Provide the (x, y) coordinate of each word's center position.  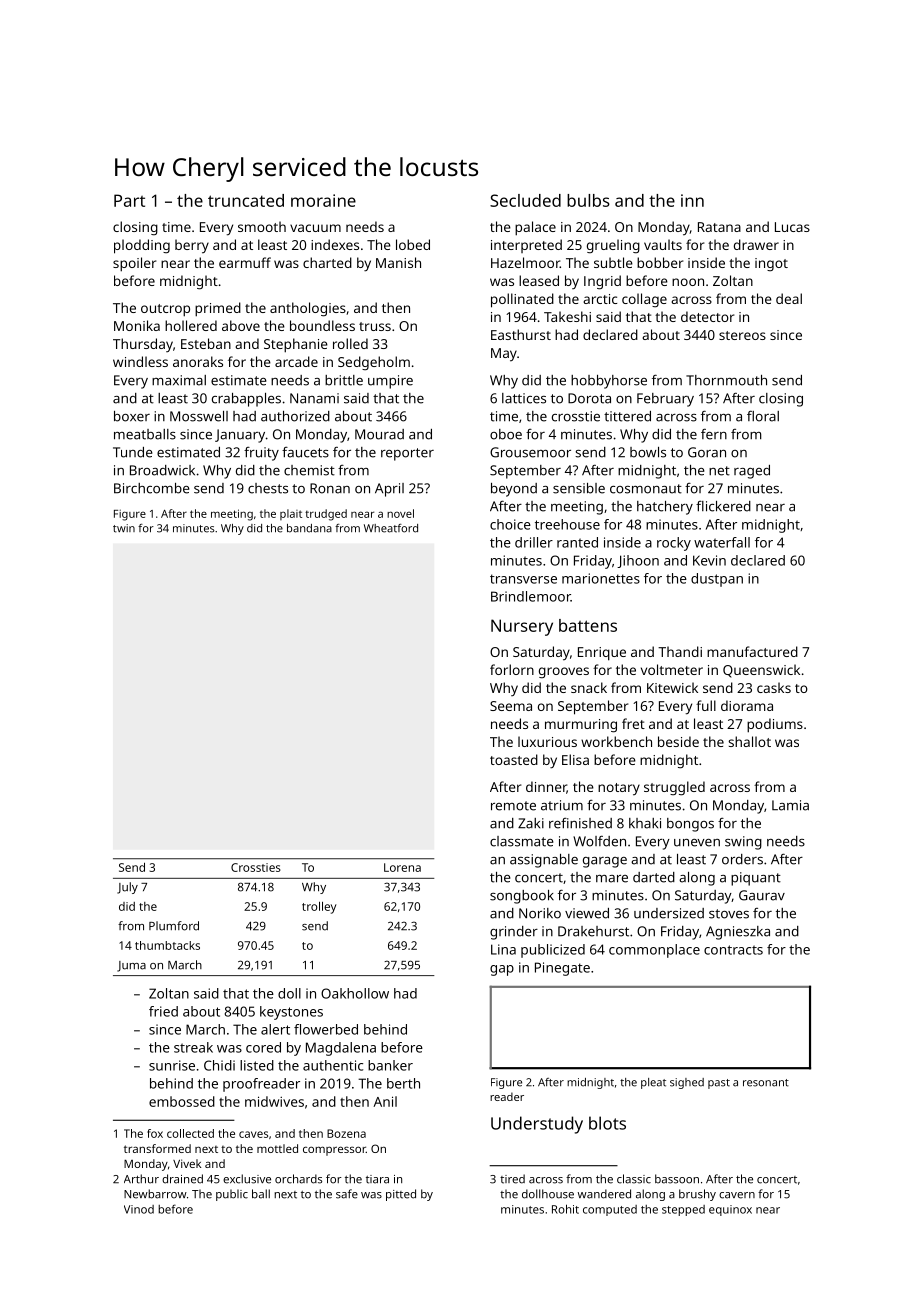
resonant (766, 1083)
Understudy (537, 1125)
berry (192, 246)
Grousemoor (530, 452)
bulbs (588, 200)
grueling (613, 246)
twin (124, 528)
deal (789, 298)
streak (193, 1047)
